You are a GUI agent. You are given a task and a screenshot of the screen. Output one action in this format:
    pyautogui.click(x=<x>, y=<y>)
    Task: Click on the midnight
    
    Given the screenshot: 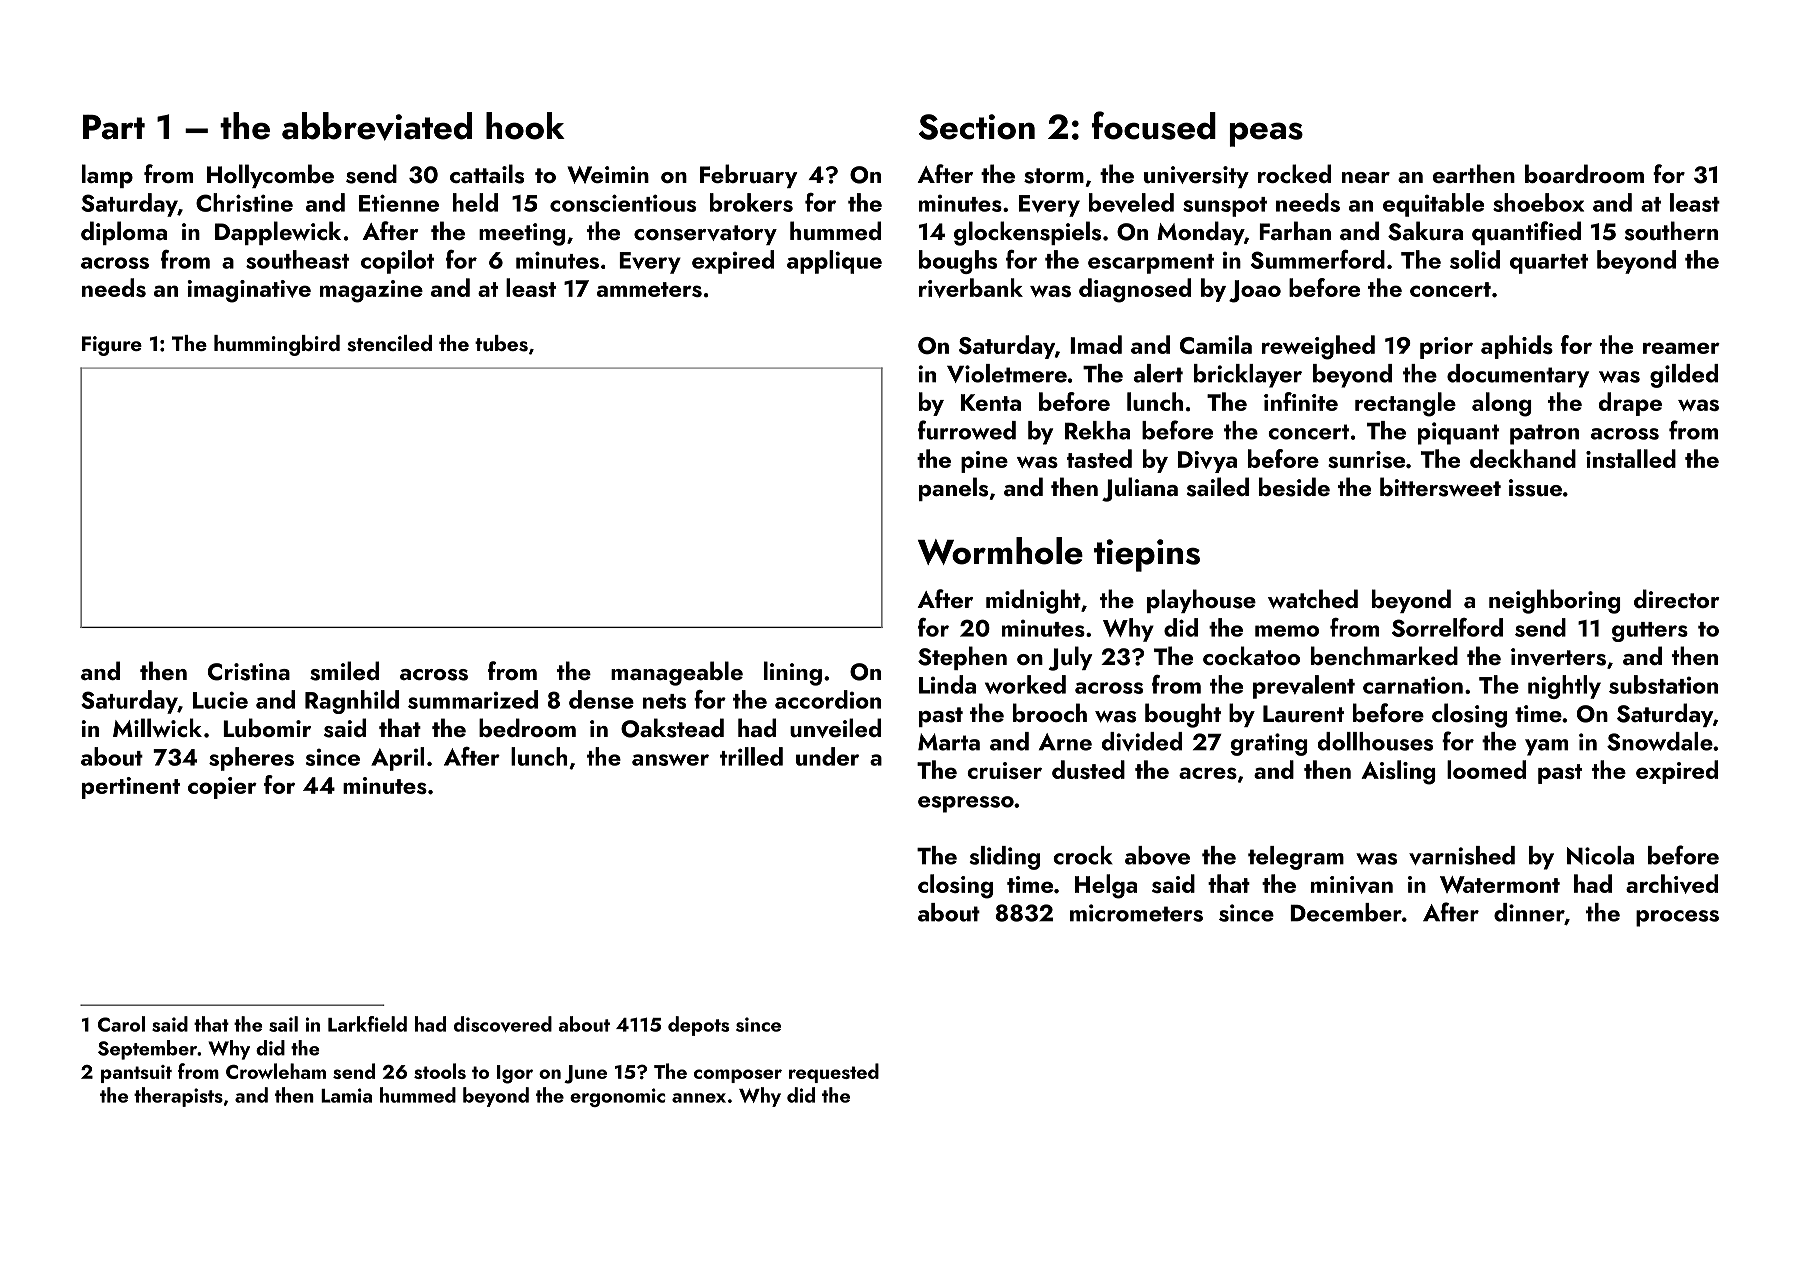 What is the action you would take?
    pyautogui.click(x=1033, y=601)
